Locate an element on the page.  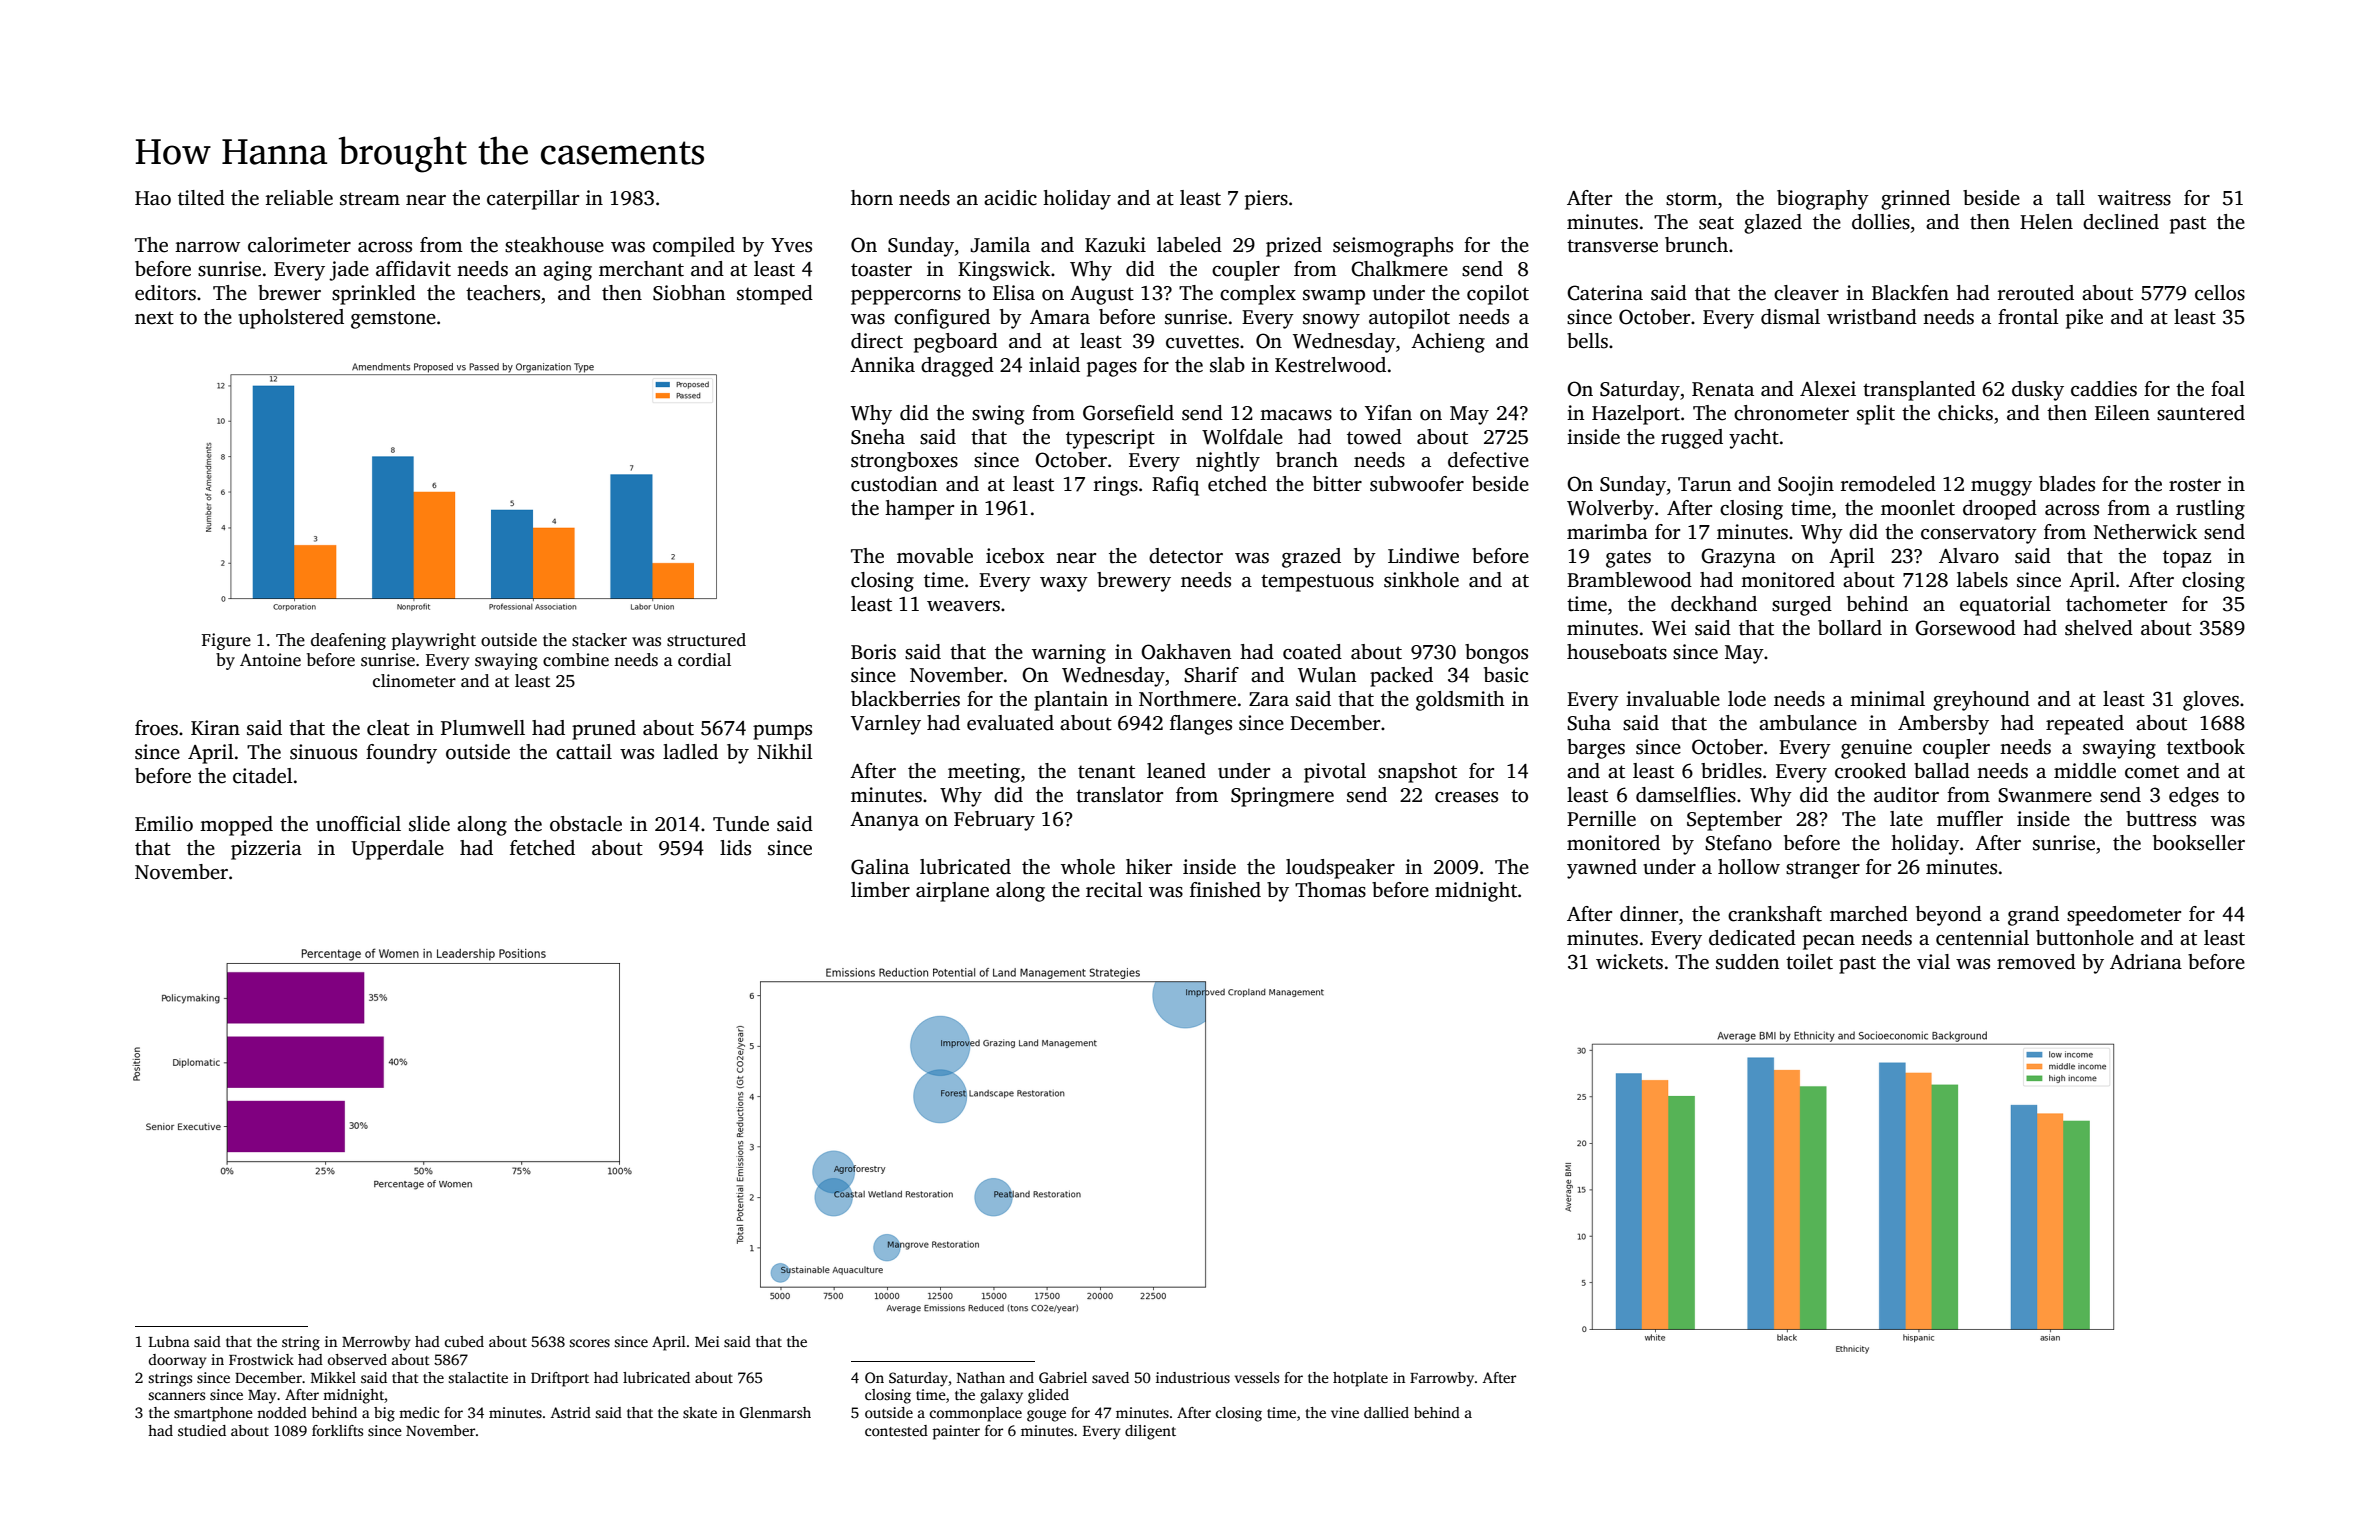
scores is located at coordinates (589, 1343).
